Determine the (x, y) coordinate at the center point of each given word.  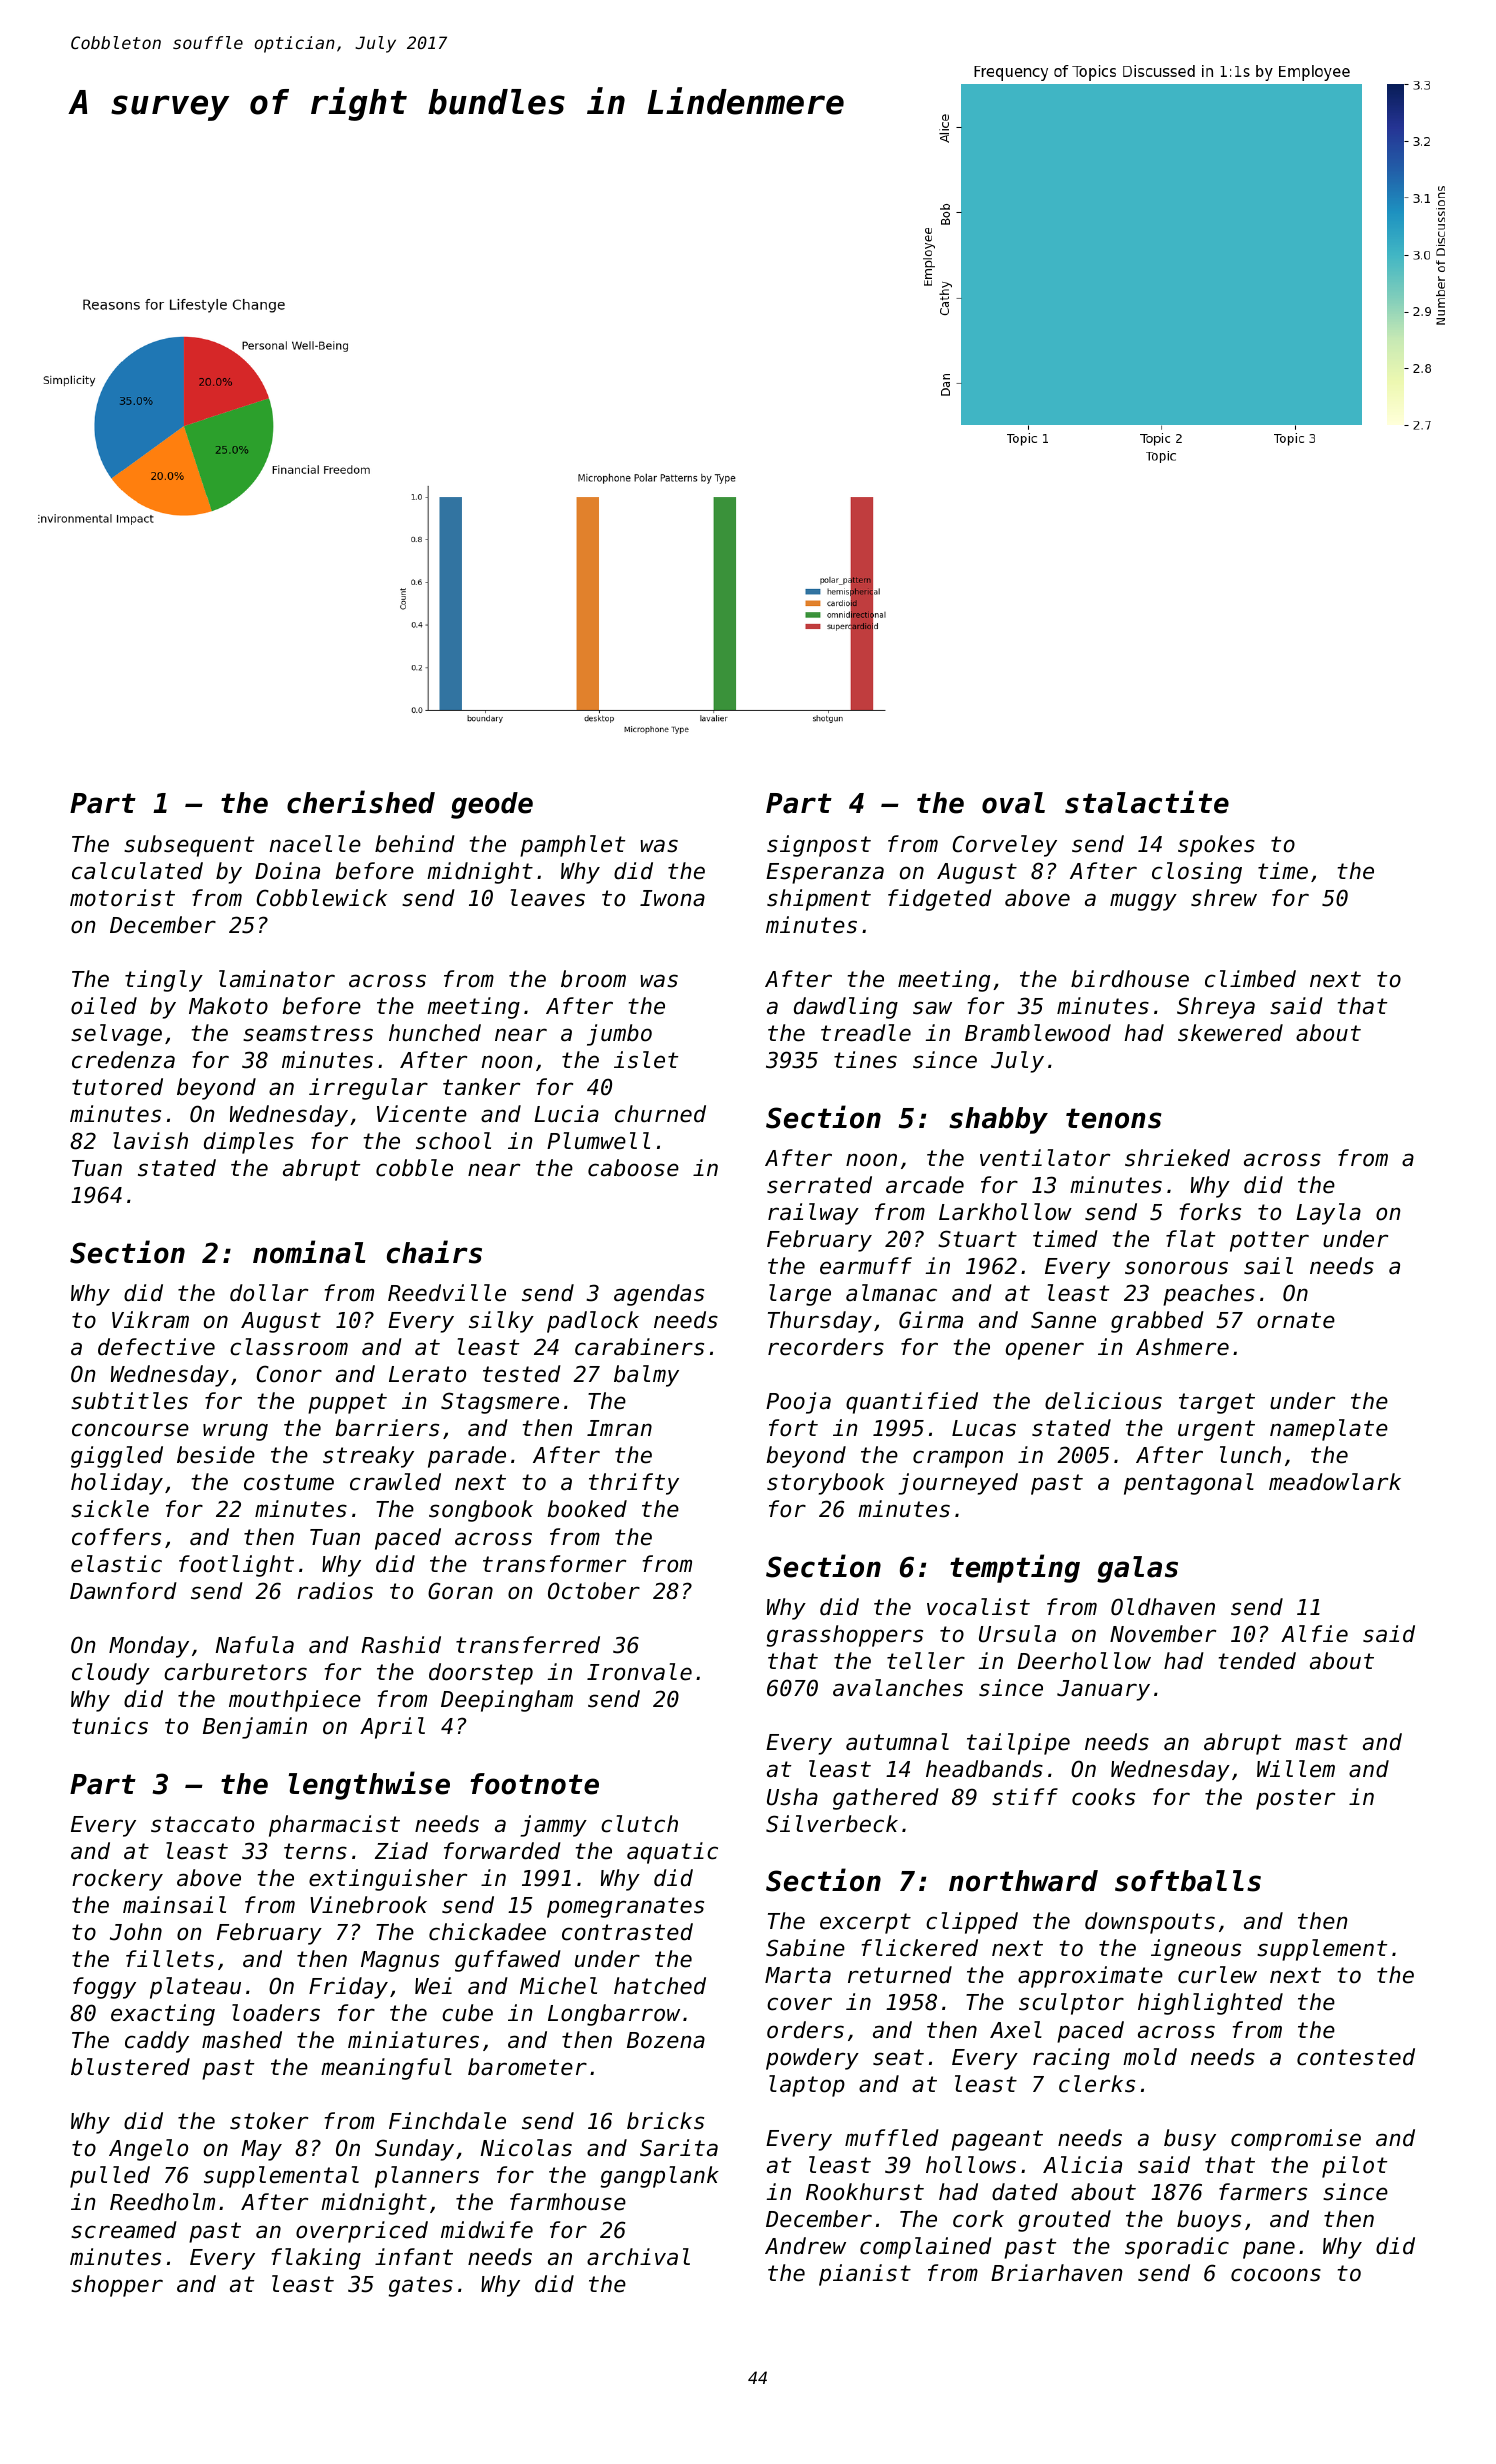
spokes (1216, 846)
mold (1150, 2057)
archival (638, 2257)
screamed (124, 2230)
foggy (104, 1988)
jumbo (619, 1035)
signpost (819, 846)
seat (898, 2057)
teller (926, 1661)
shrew (1224, 898)
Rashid (401, 1645)
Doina (287, 871)
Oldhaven (1163, 1607)
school (453, 1141)
